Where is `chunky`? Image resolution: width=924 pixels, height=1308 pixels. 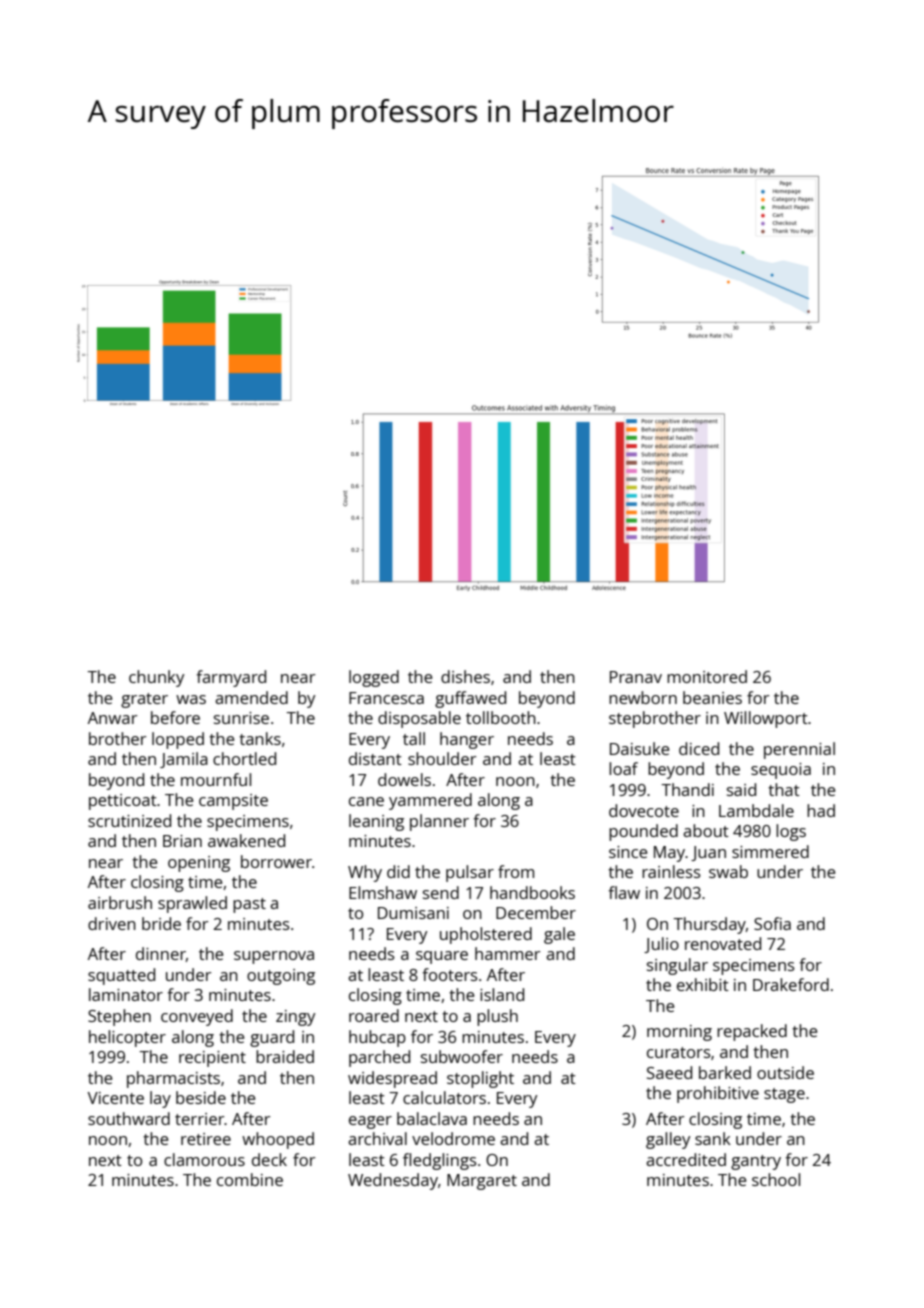
chunky is located at coordinates (156, 678).
